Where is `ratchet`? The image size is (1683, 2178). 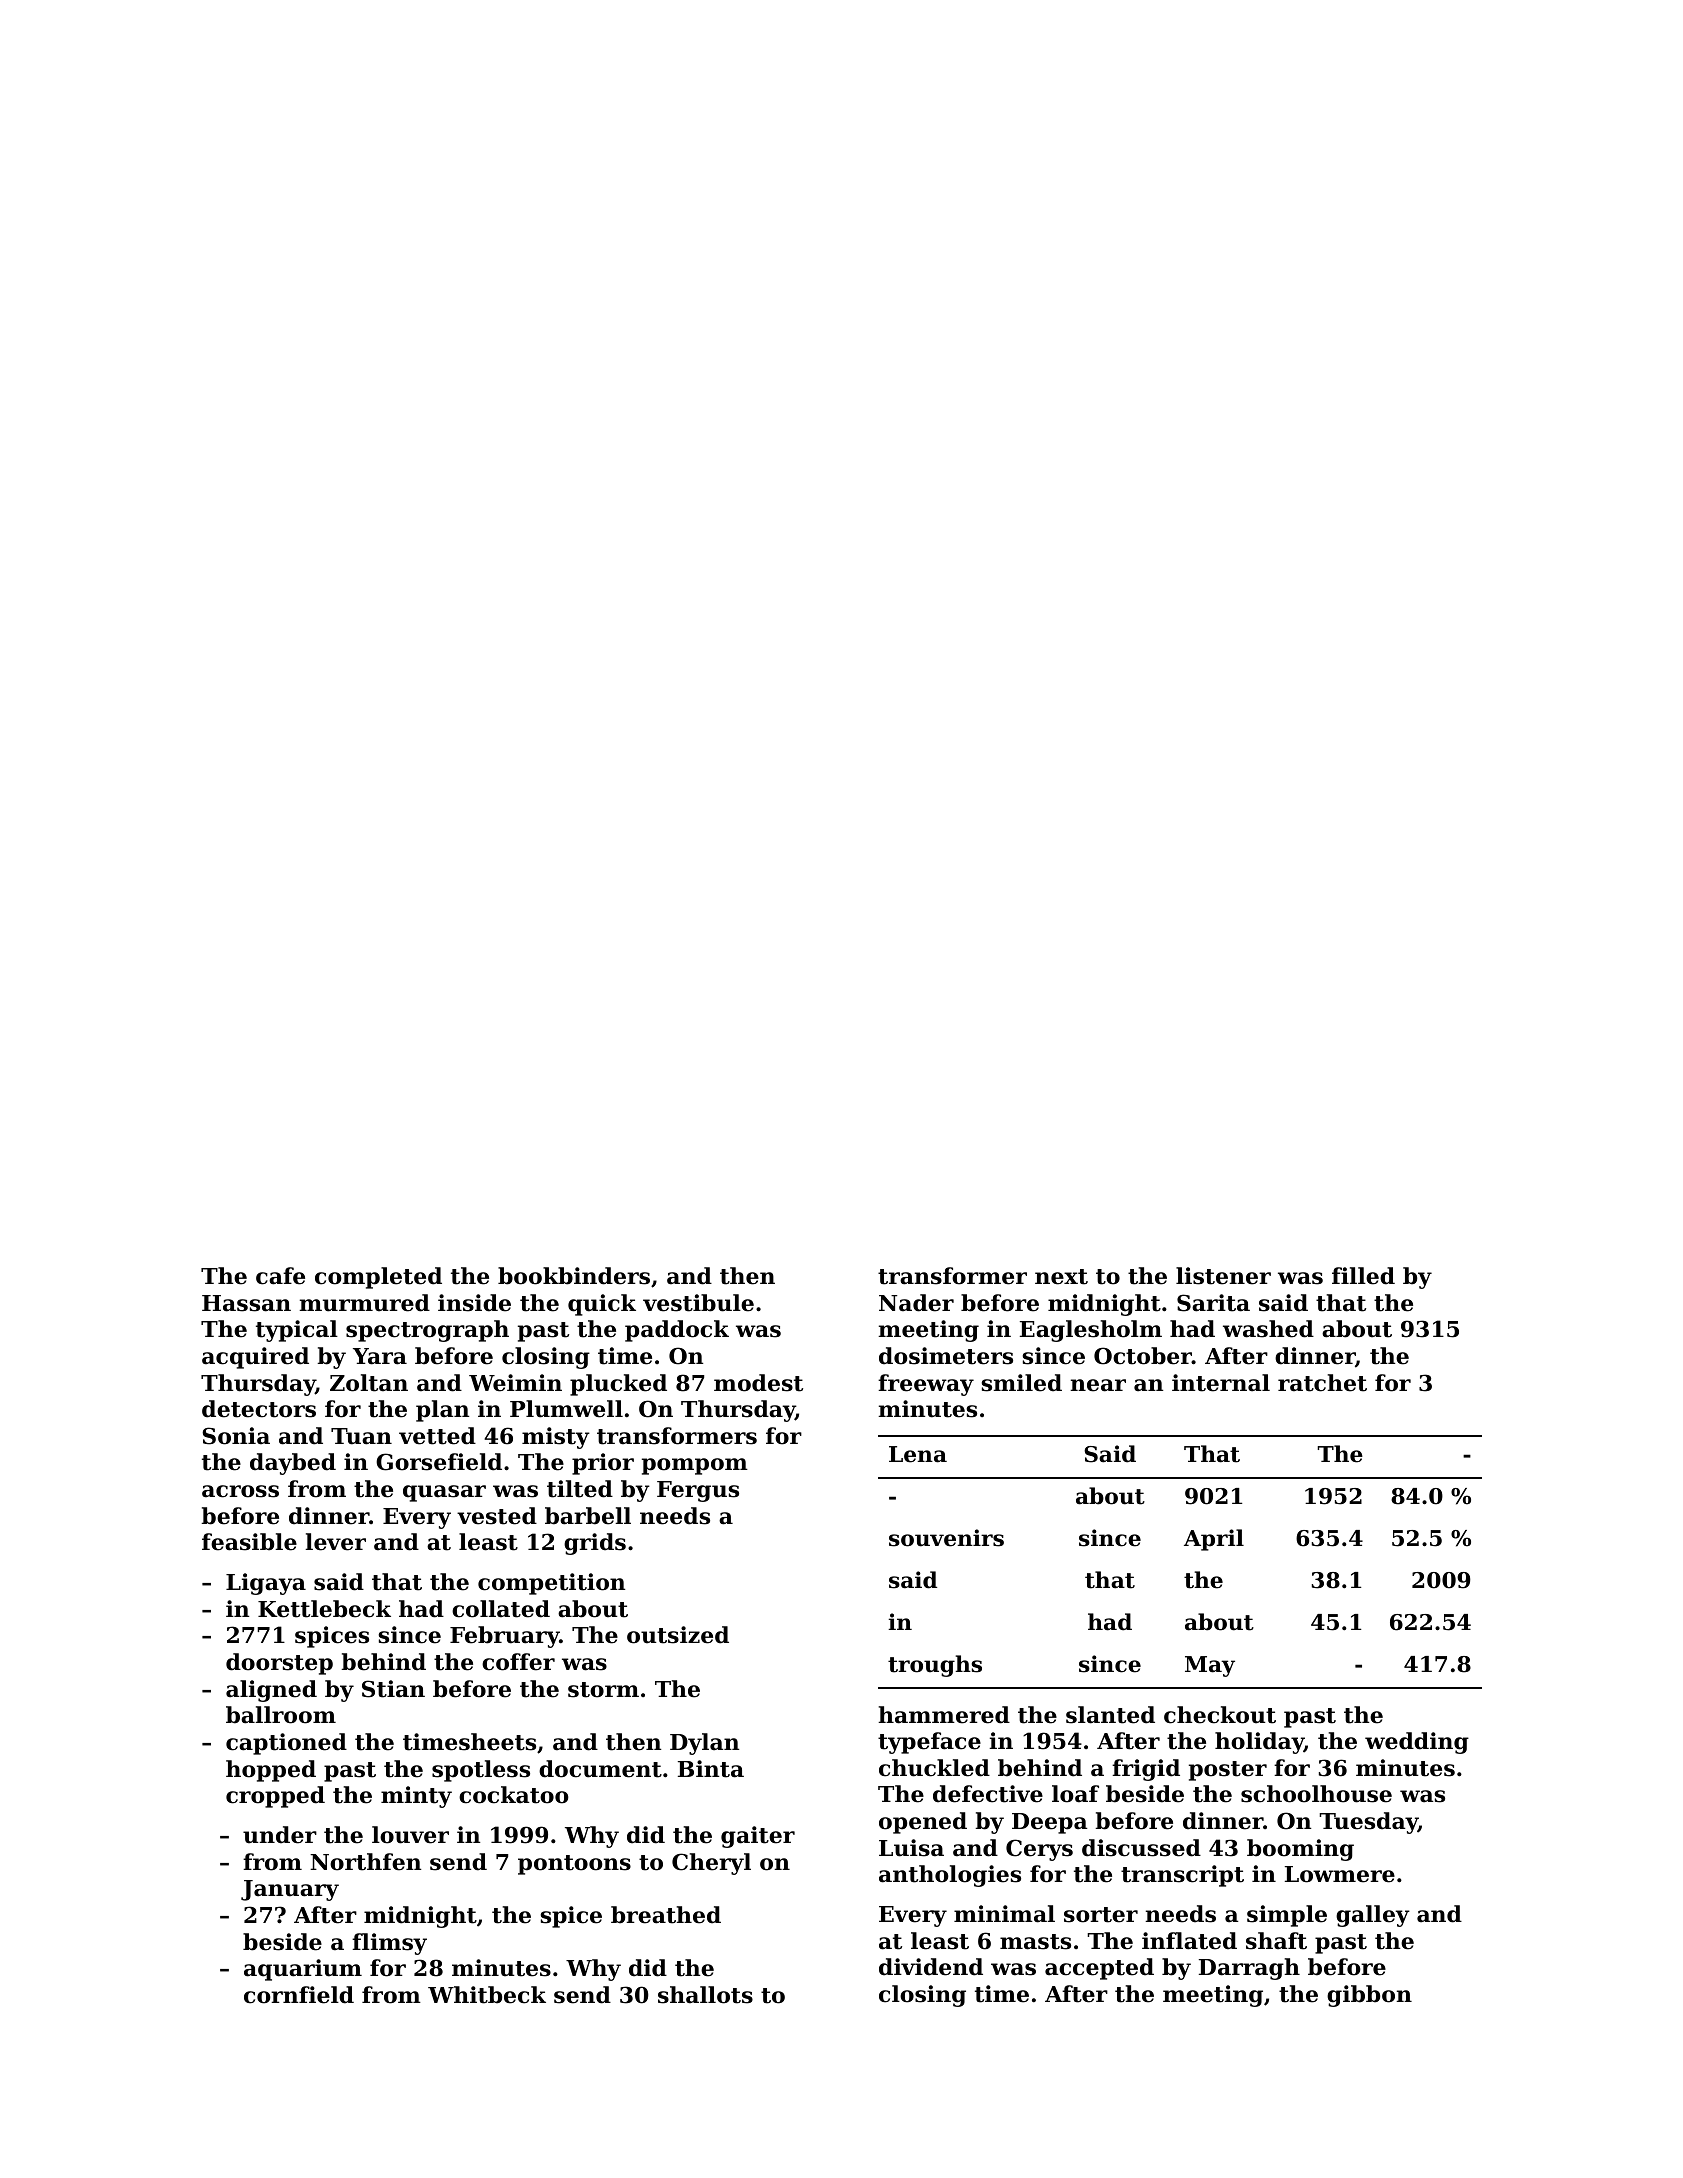 ratchet is located at coordinates (1322, 1383).
